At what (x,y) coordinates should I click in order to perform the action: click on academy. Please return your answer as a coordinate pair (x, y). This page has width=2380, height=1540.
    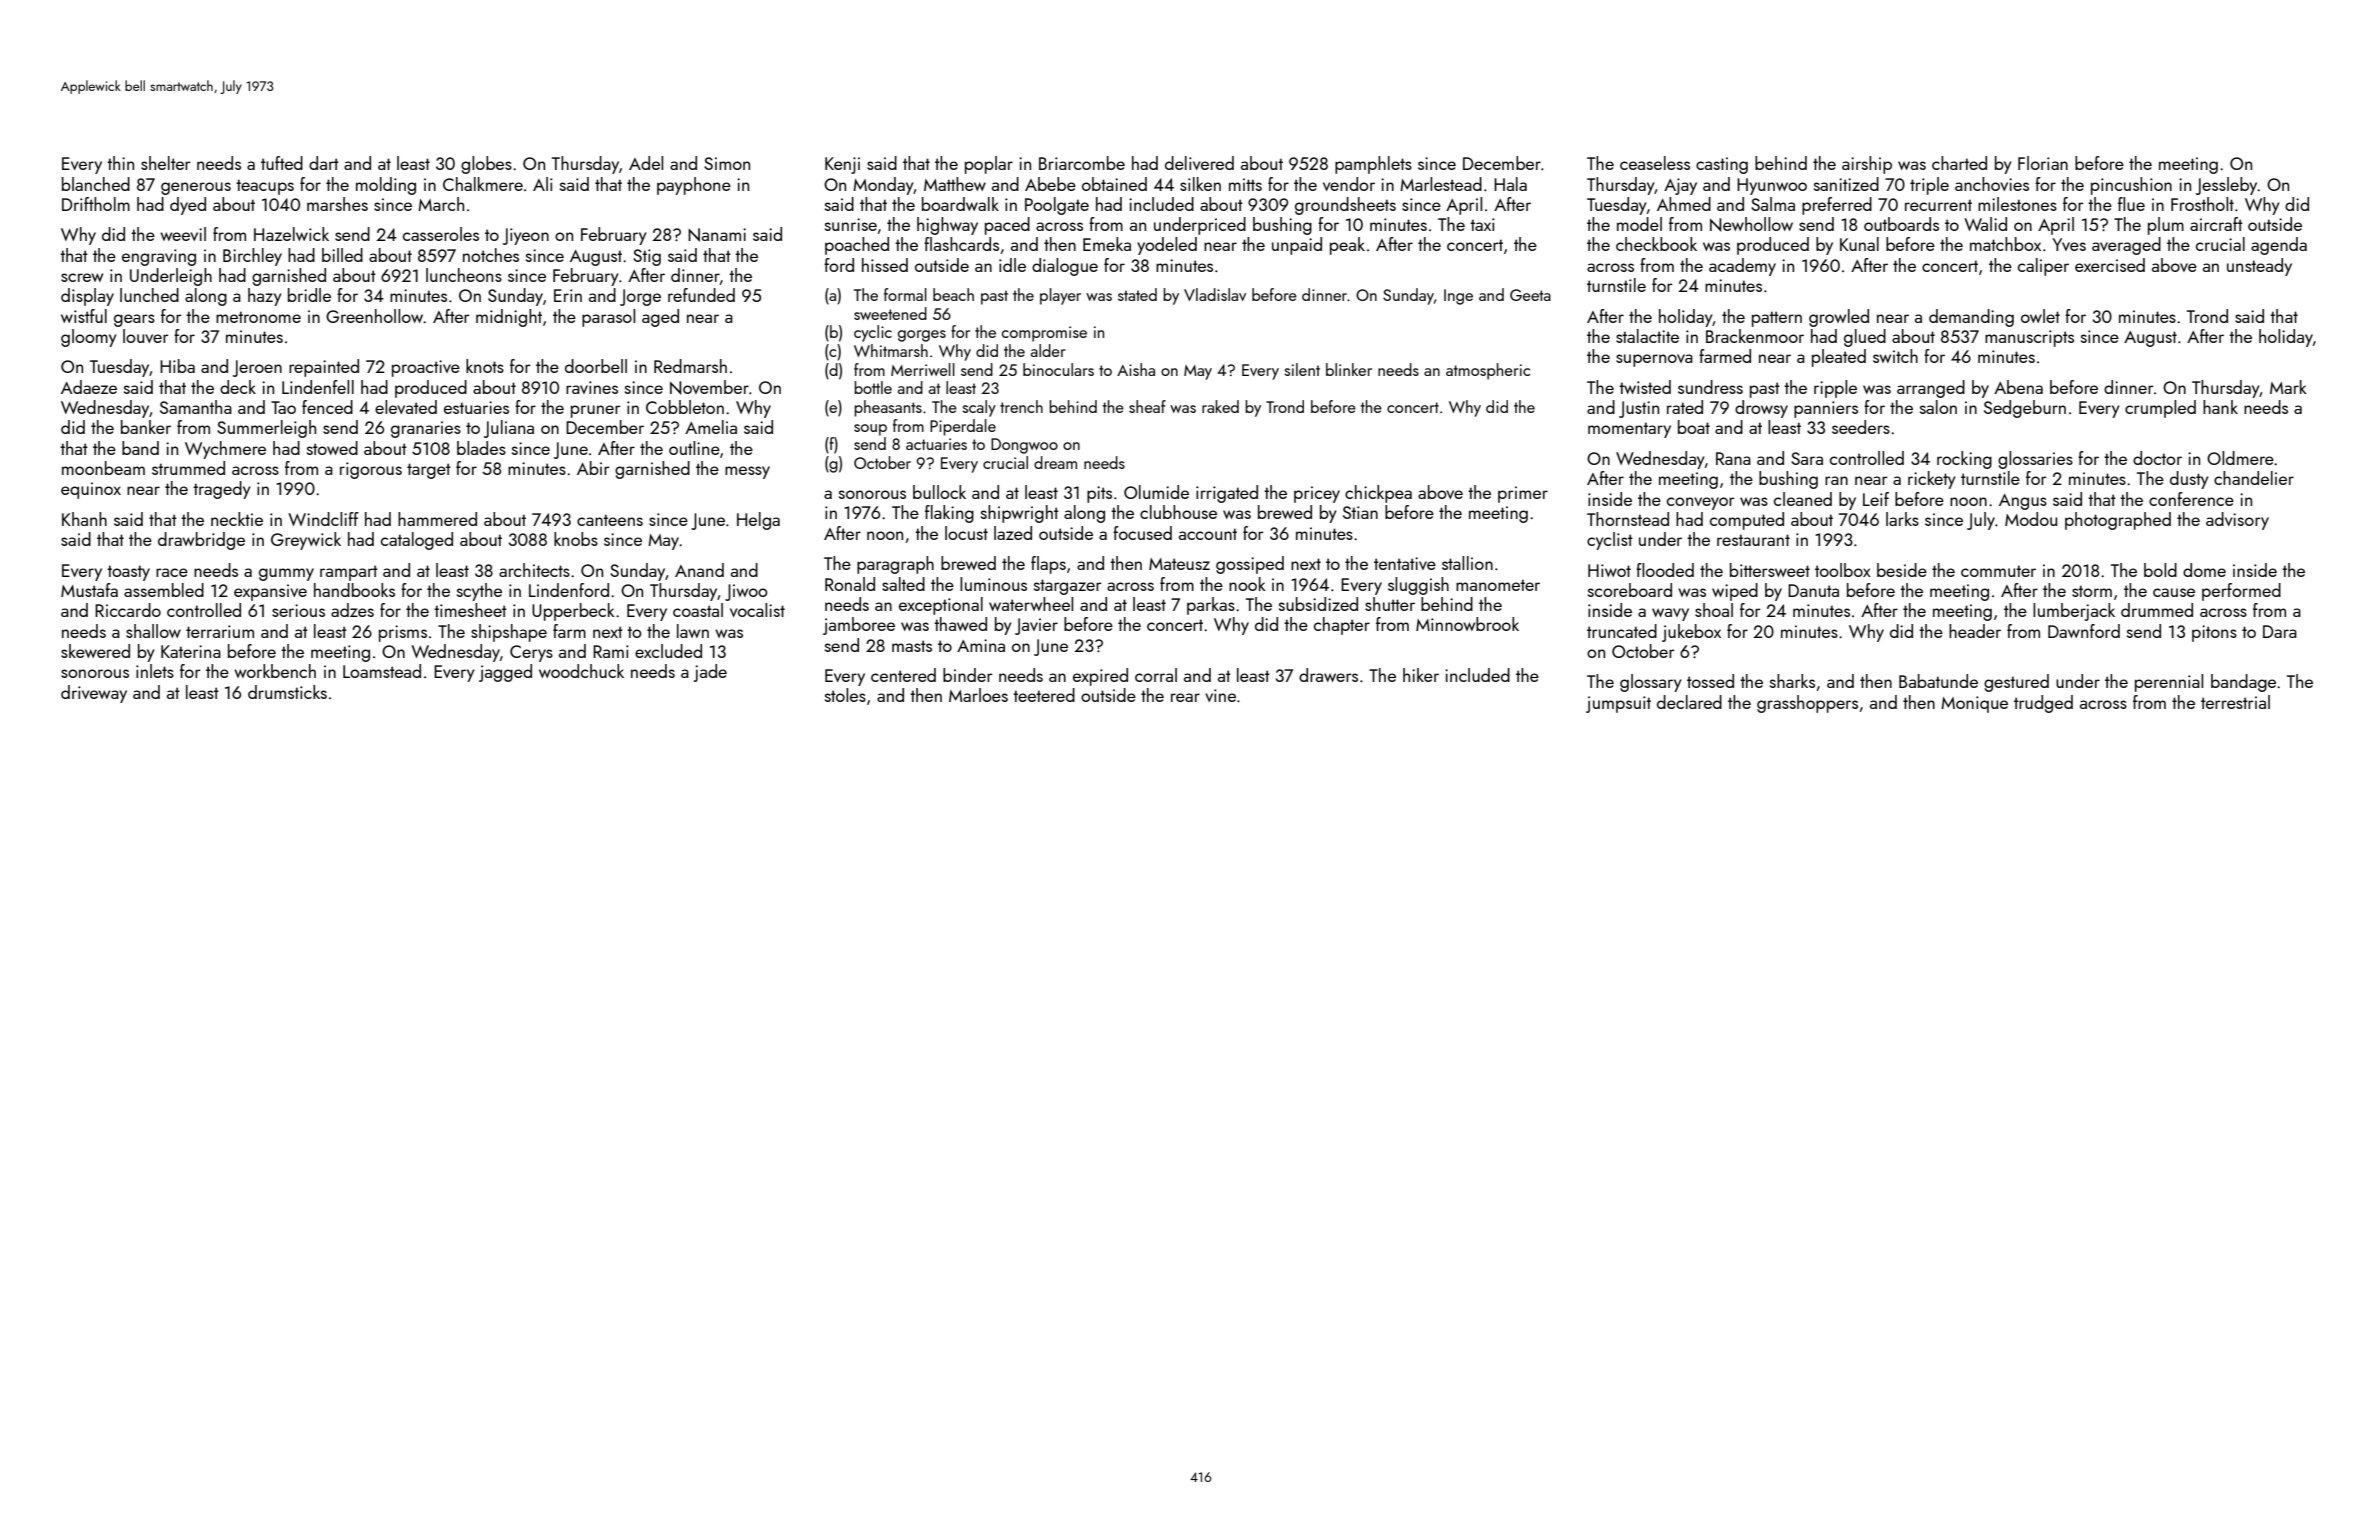
    Looking at the image, I should click on (1742, 267).
